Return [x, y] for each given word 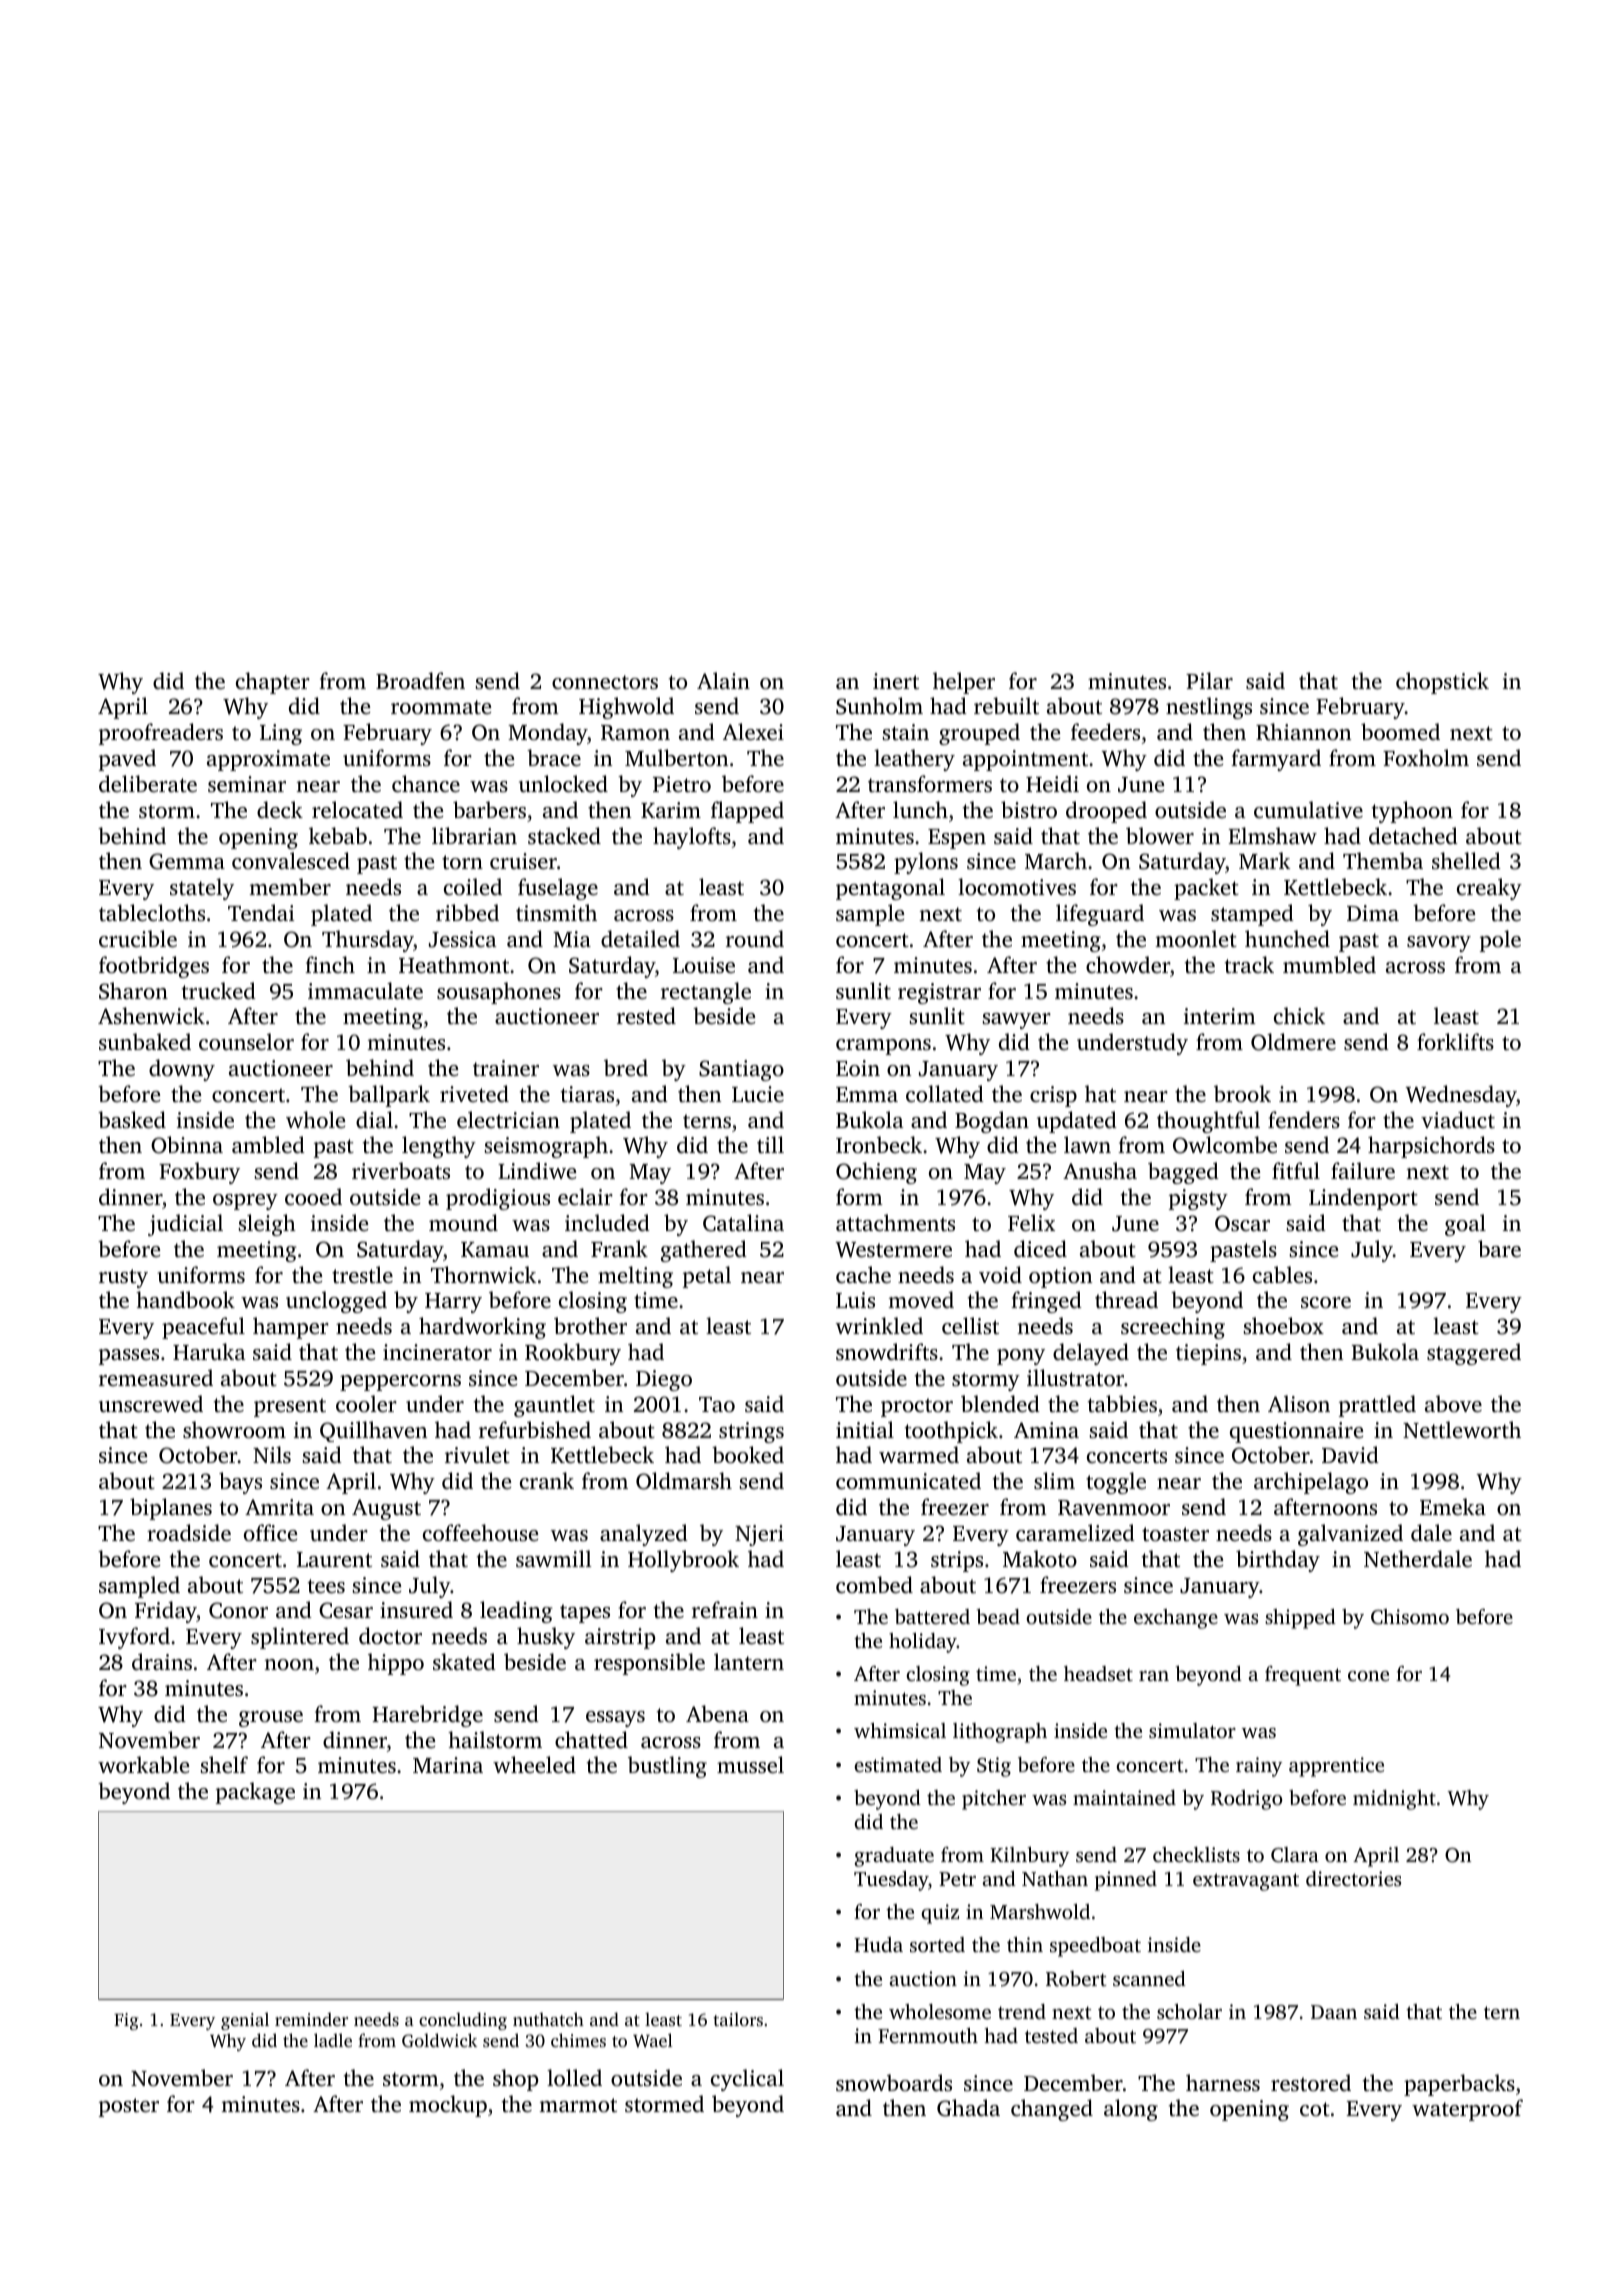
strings [751, 1432]
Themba [1383, 860]
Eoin [858, 1068]
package [255, 1793]
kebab [338, 835]
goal [1465, 1225]
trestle [362, 1274]
